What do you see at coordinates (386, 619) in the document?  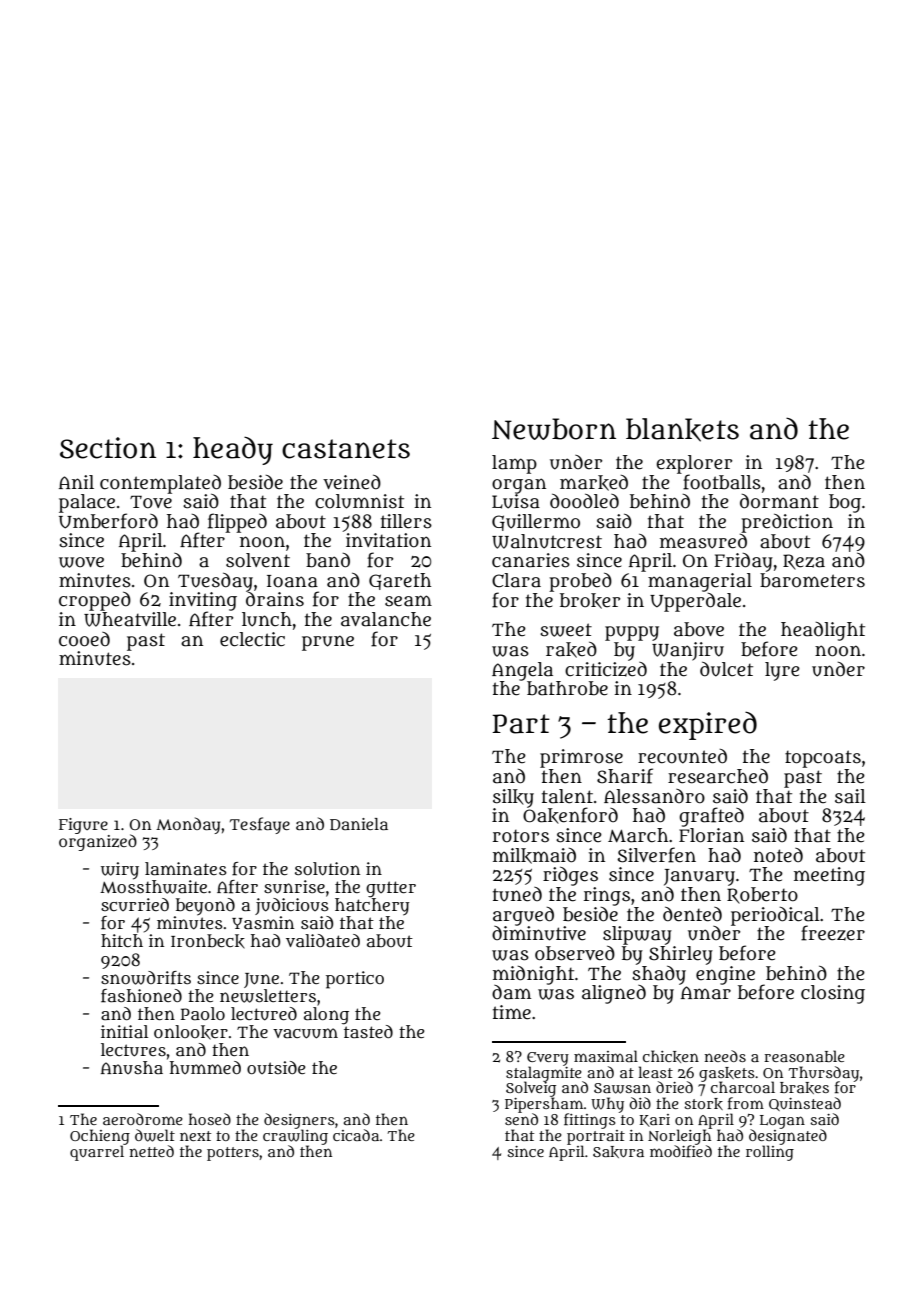 I see `avalanche` at bounding box center [386, 619].
